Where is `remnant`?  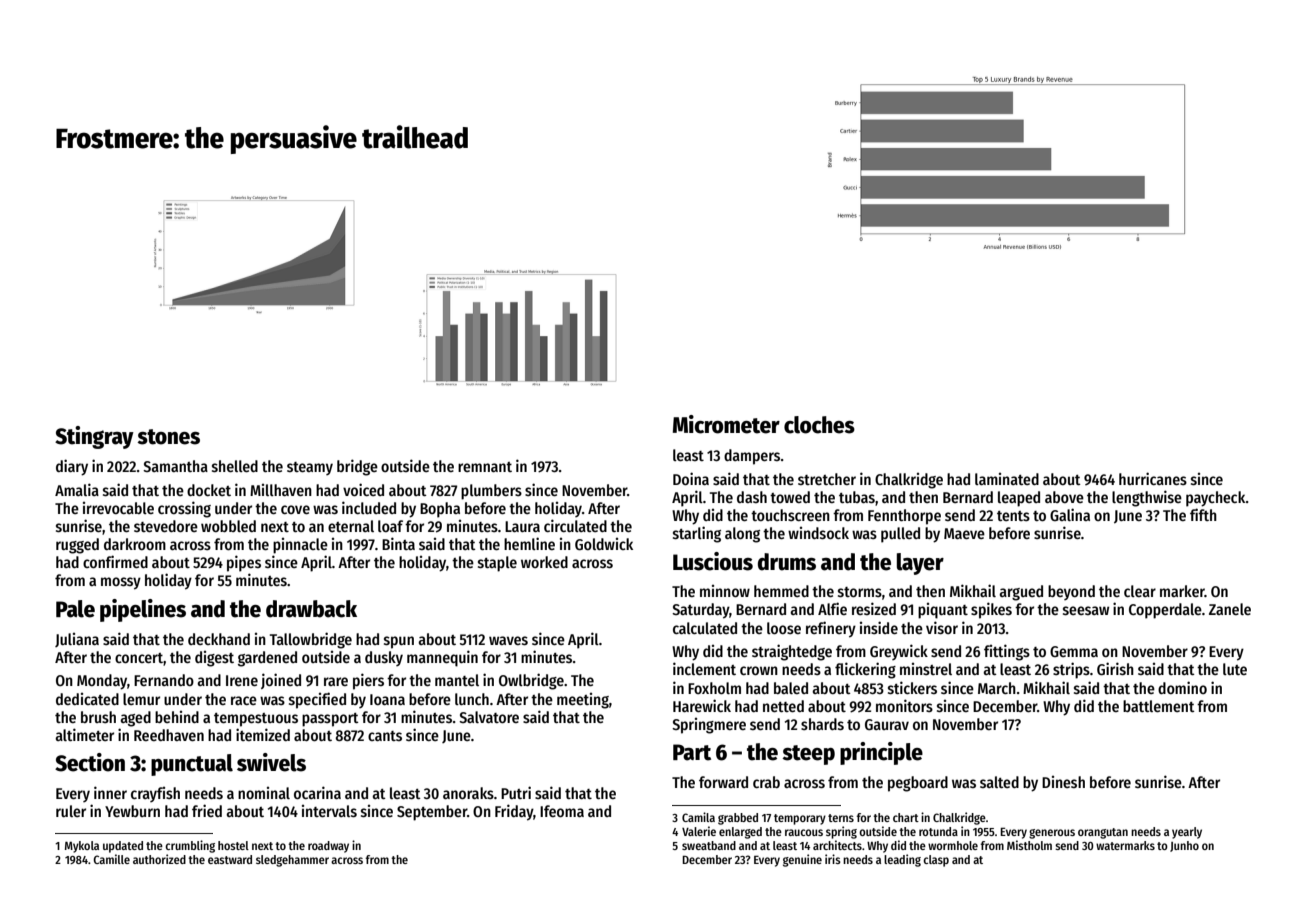
remnant is located at coordinates (485, 467).
